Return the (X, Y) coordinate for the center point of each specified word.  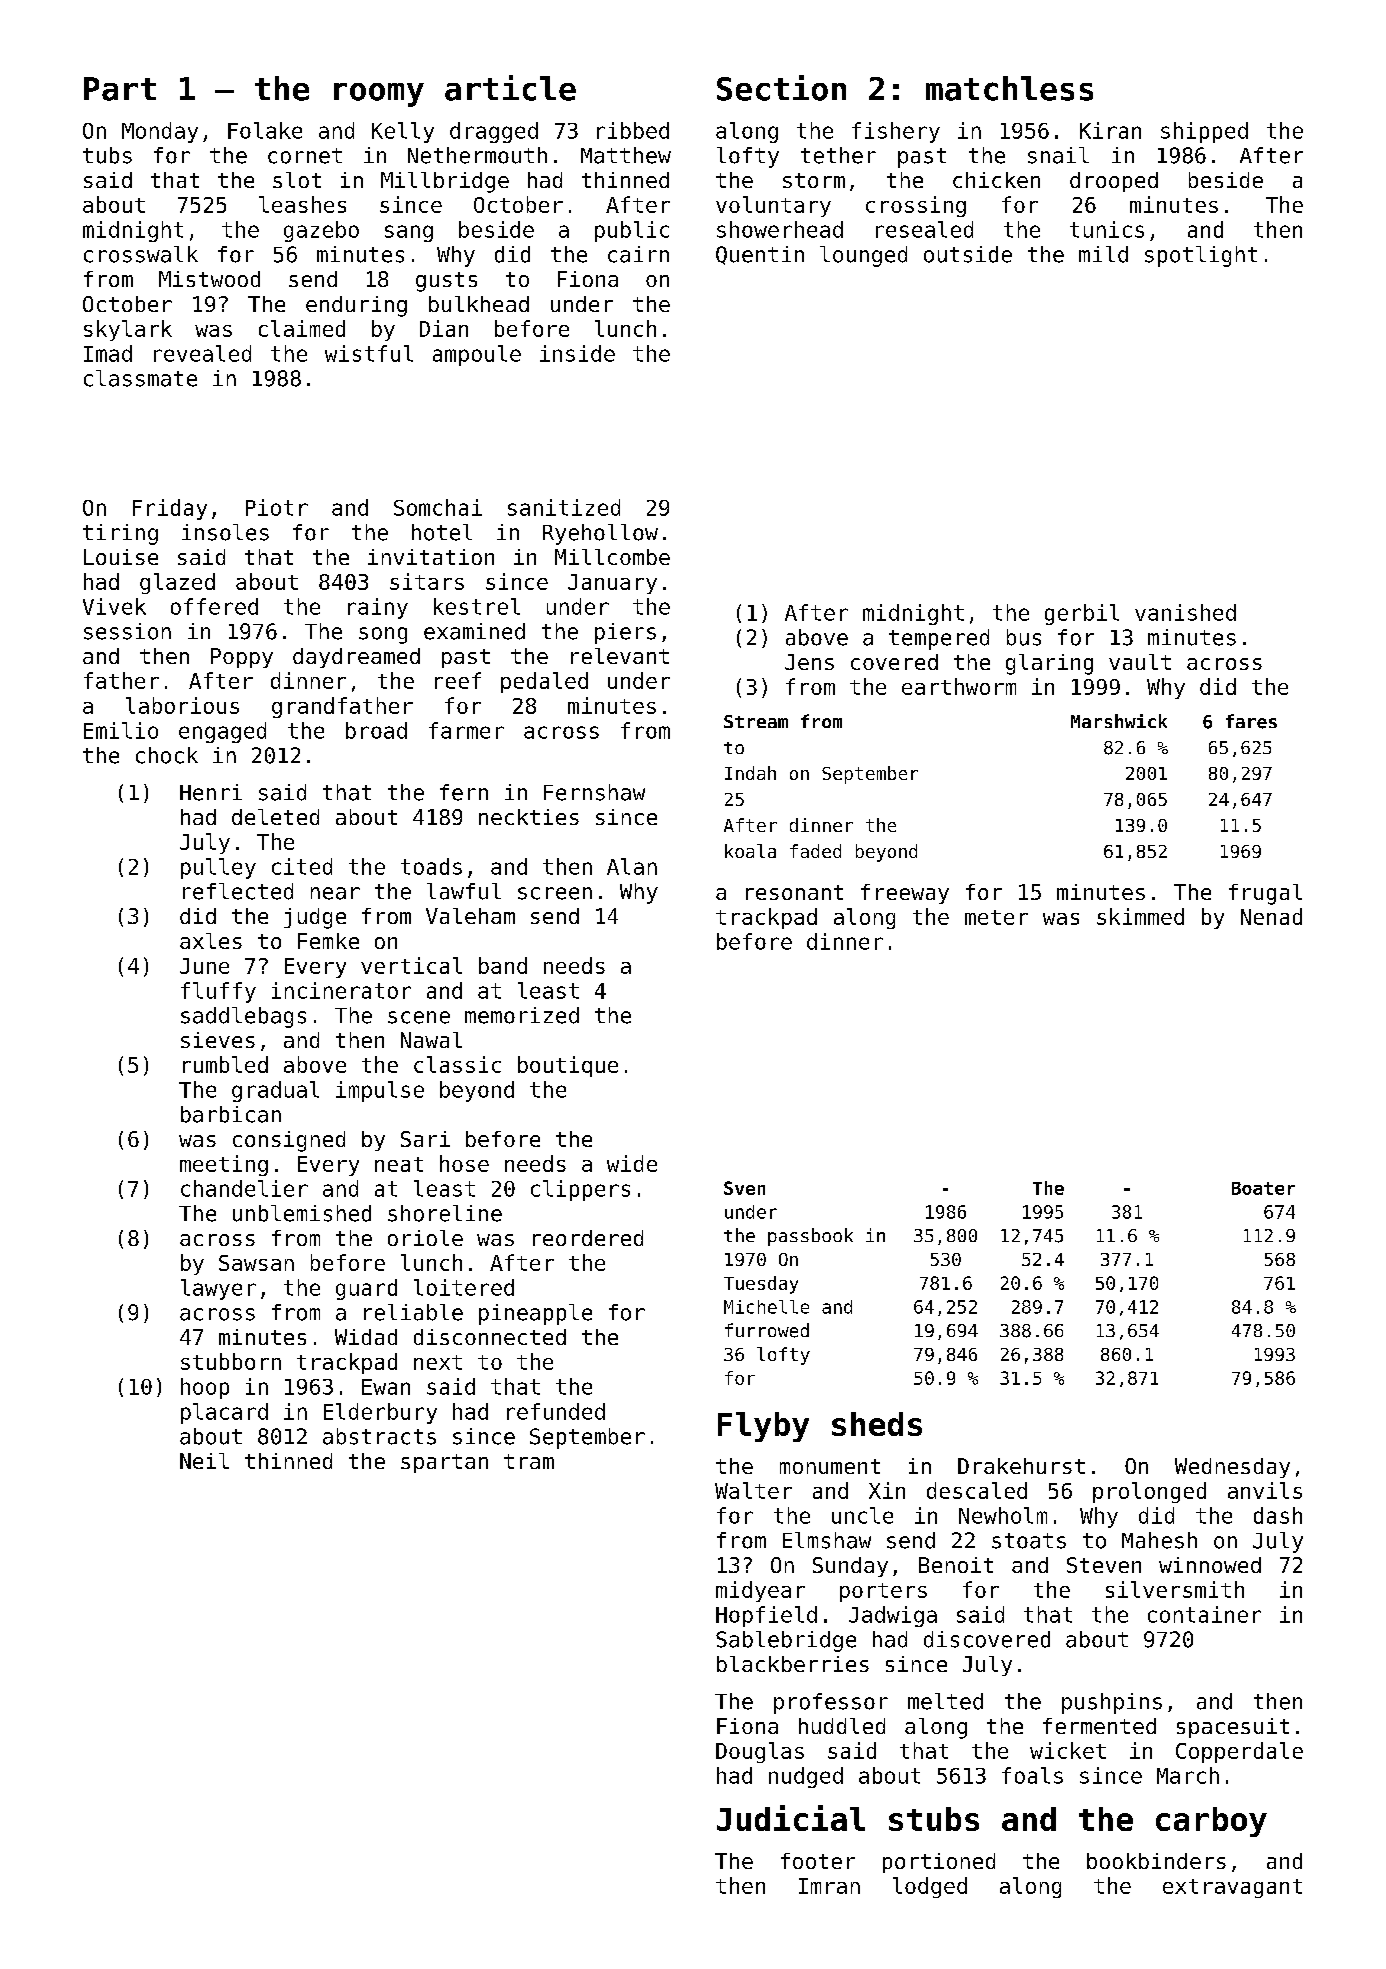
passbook (810, 1237)
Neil (204, 1461)
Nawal (431, 1040)
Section (781, 88)
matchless (1009, 88)
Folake (265, 130)
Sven (744, 1188)
